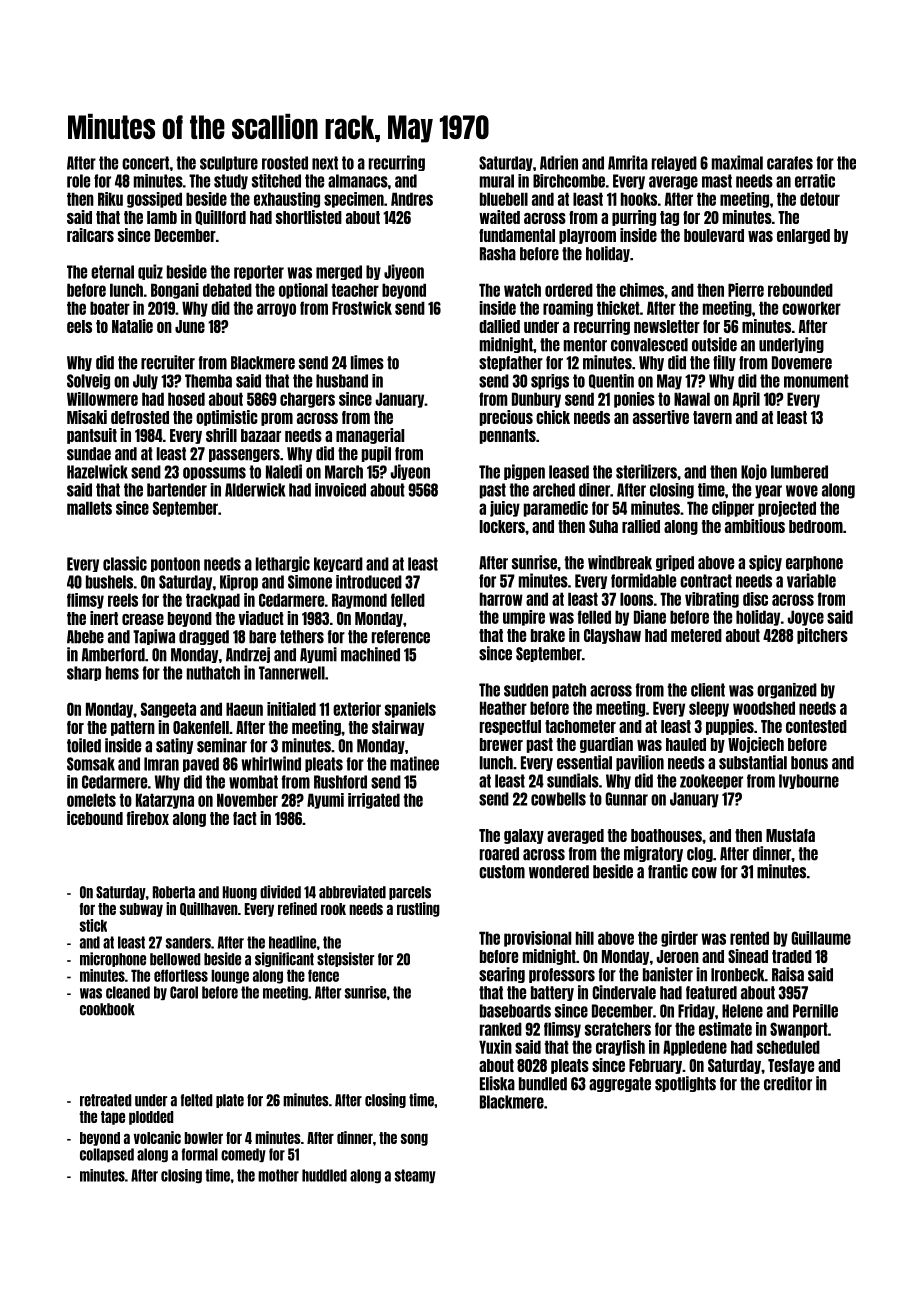 This page has height=1308, width=924. What do you see at coordinates (524, 618) in the page?
I see `umpire` at bounding box center [524, 618].
